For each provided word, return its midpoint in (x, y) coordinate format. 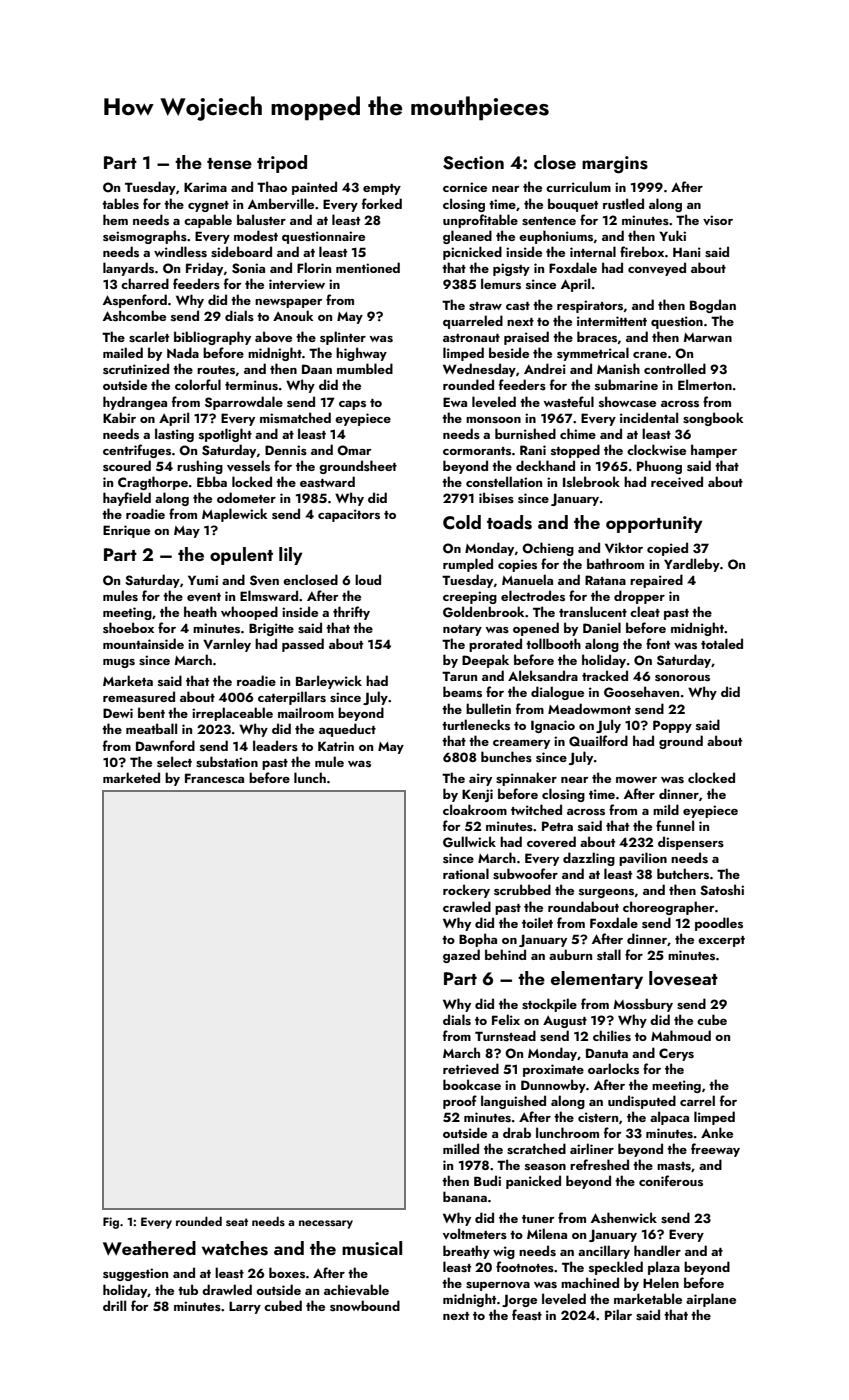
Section (473, 163)
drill (114, 1305)
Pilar (618, 1314)
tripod (282, 164)
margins (615, 165)
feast (527, 1315)
